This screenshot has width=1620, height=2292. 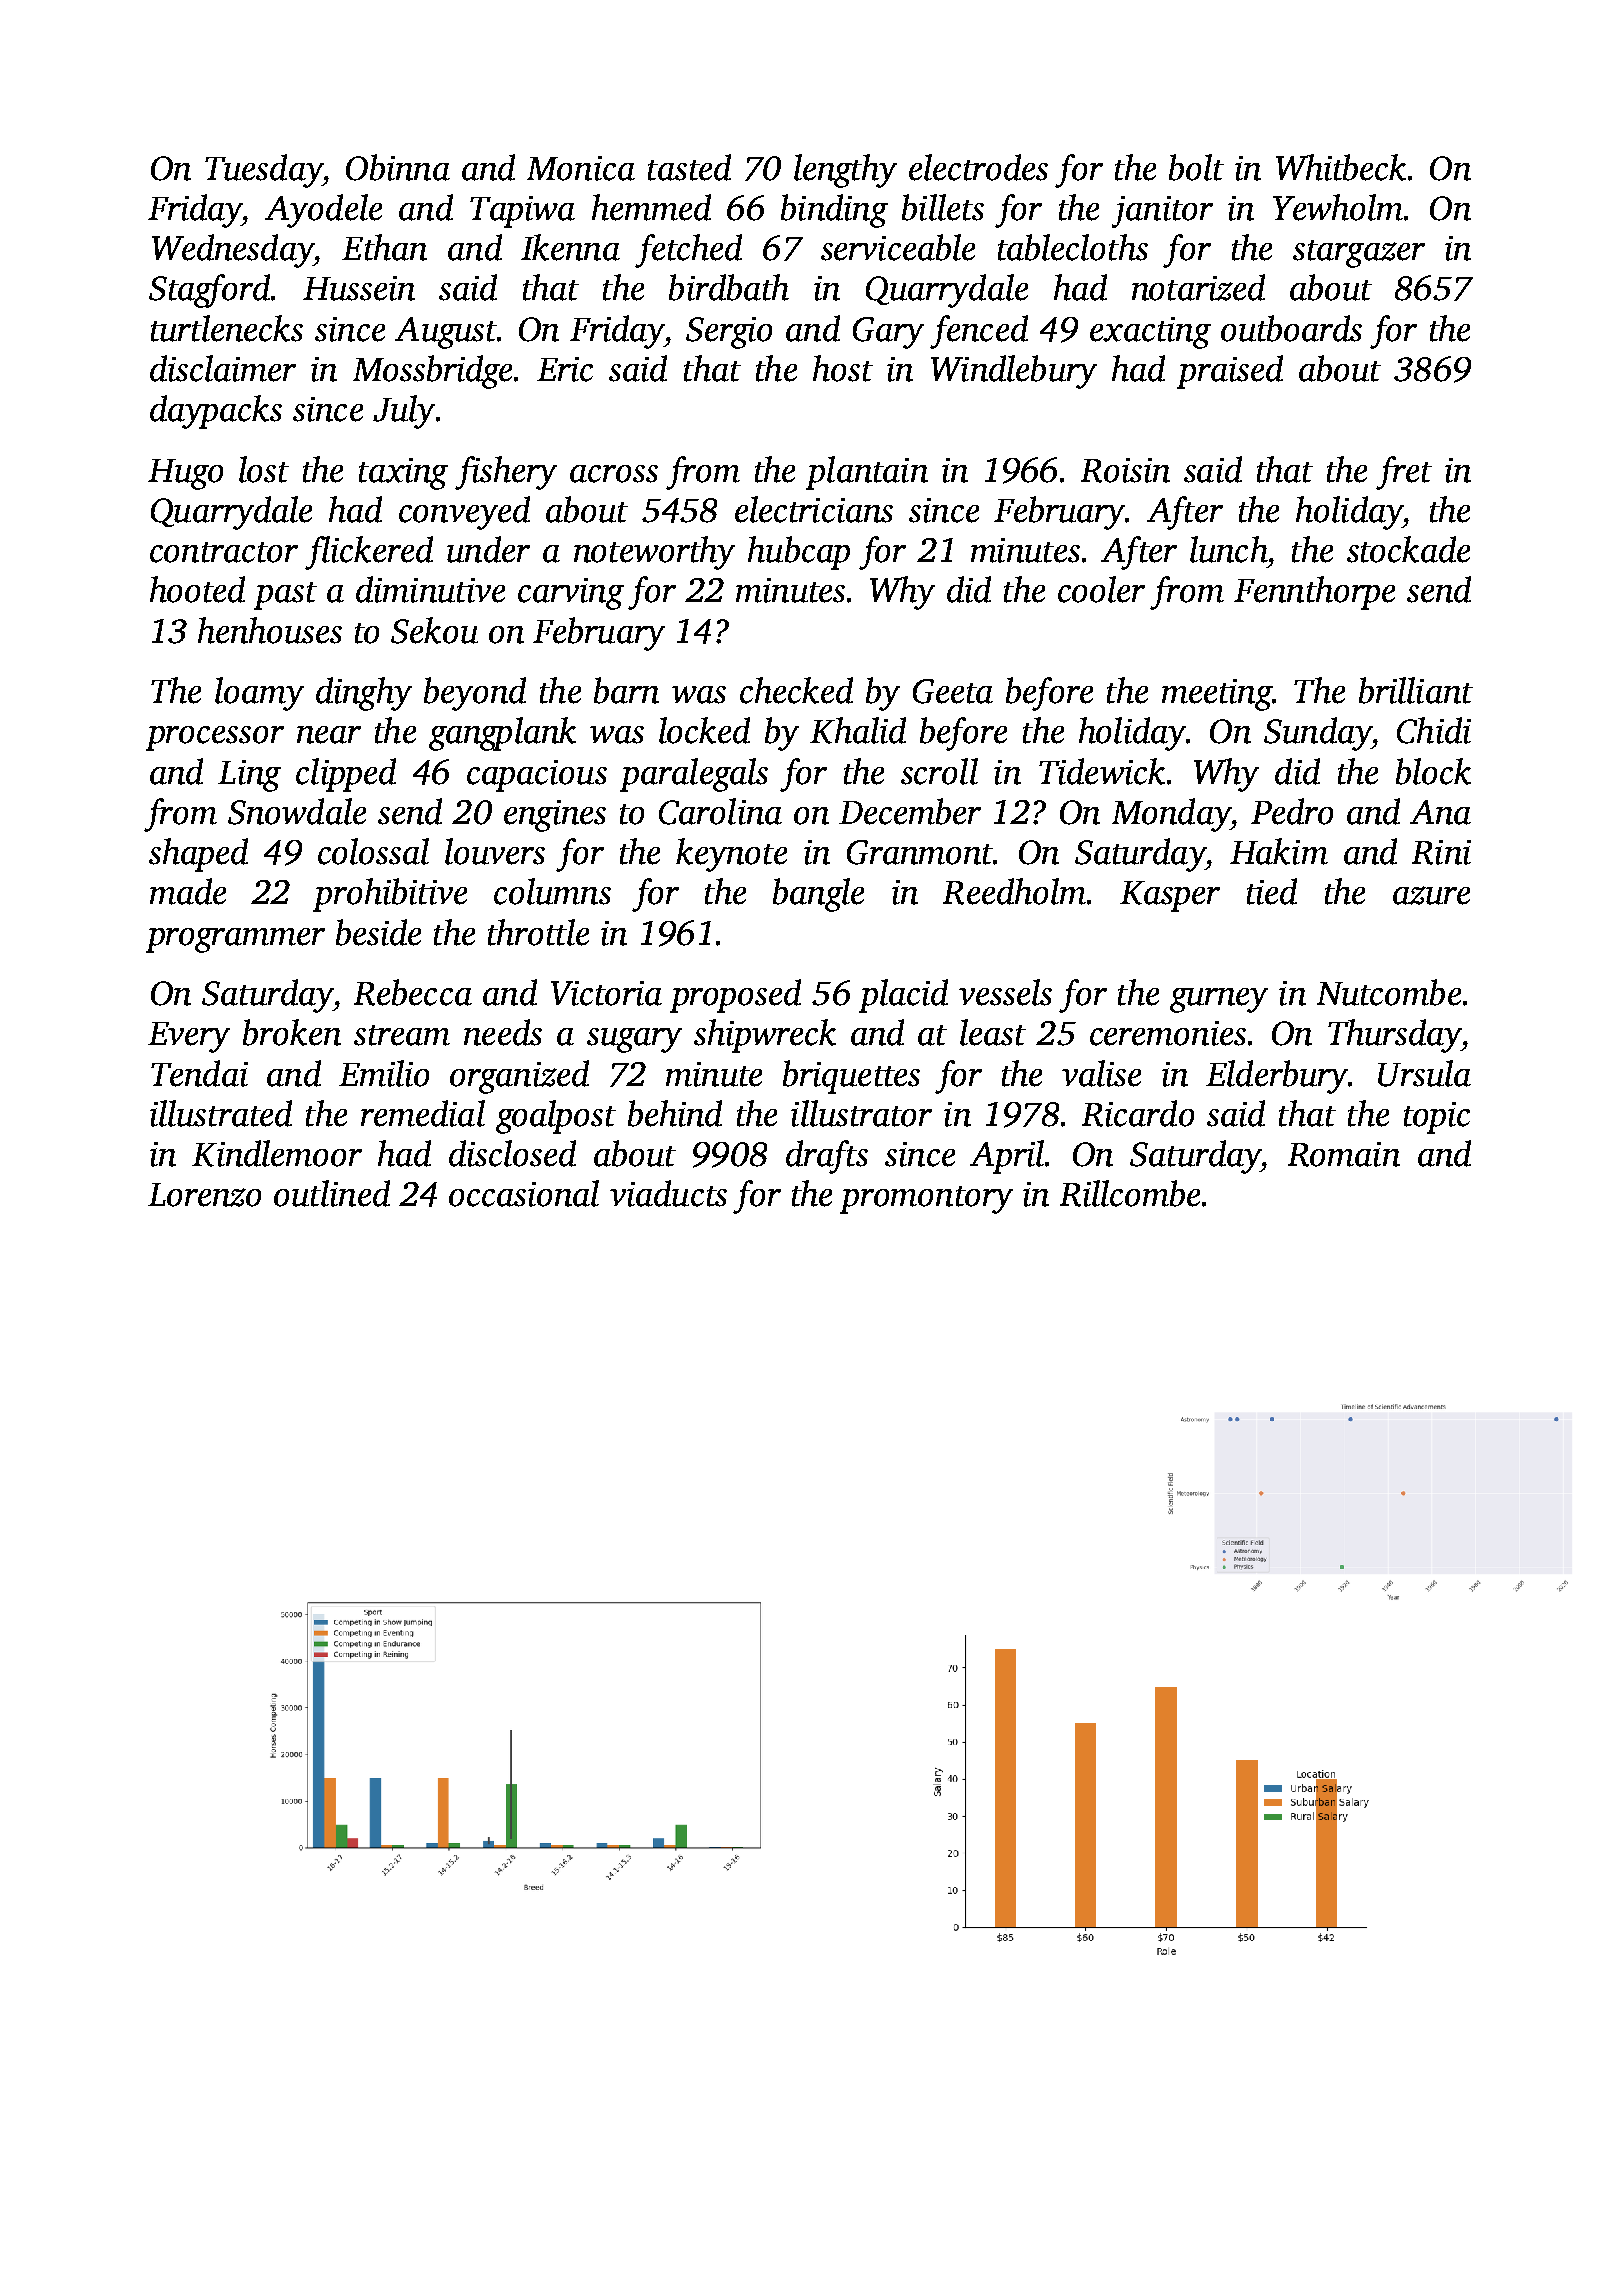 I want to click on Roisin, so click(x=1125, y=470).
